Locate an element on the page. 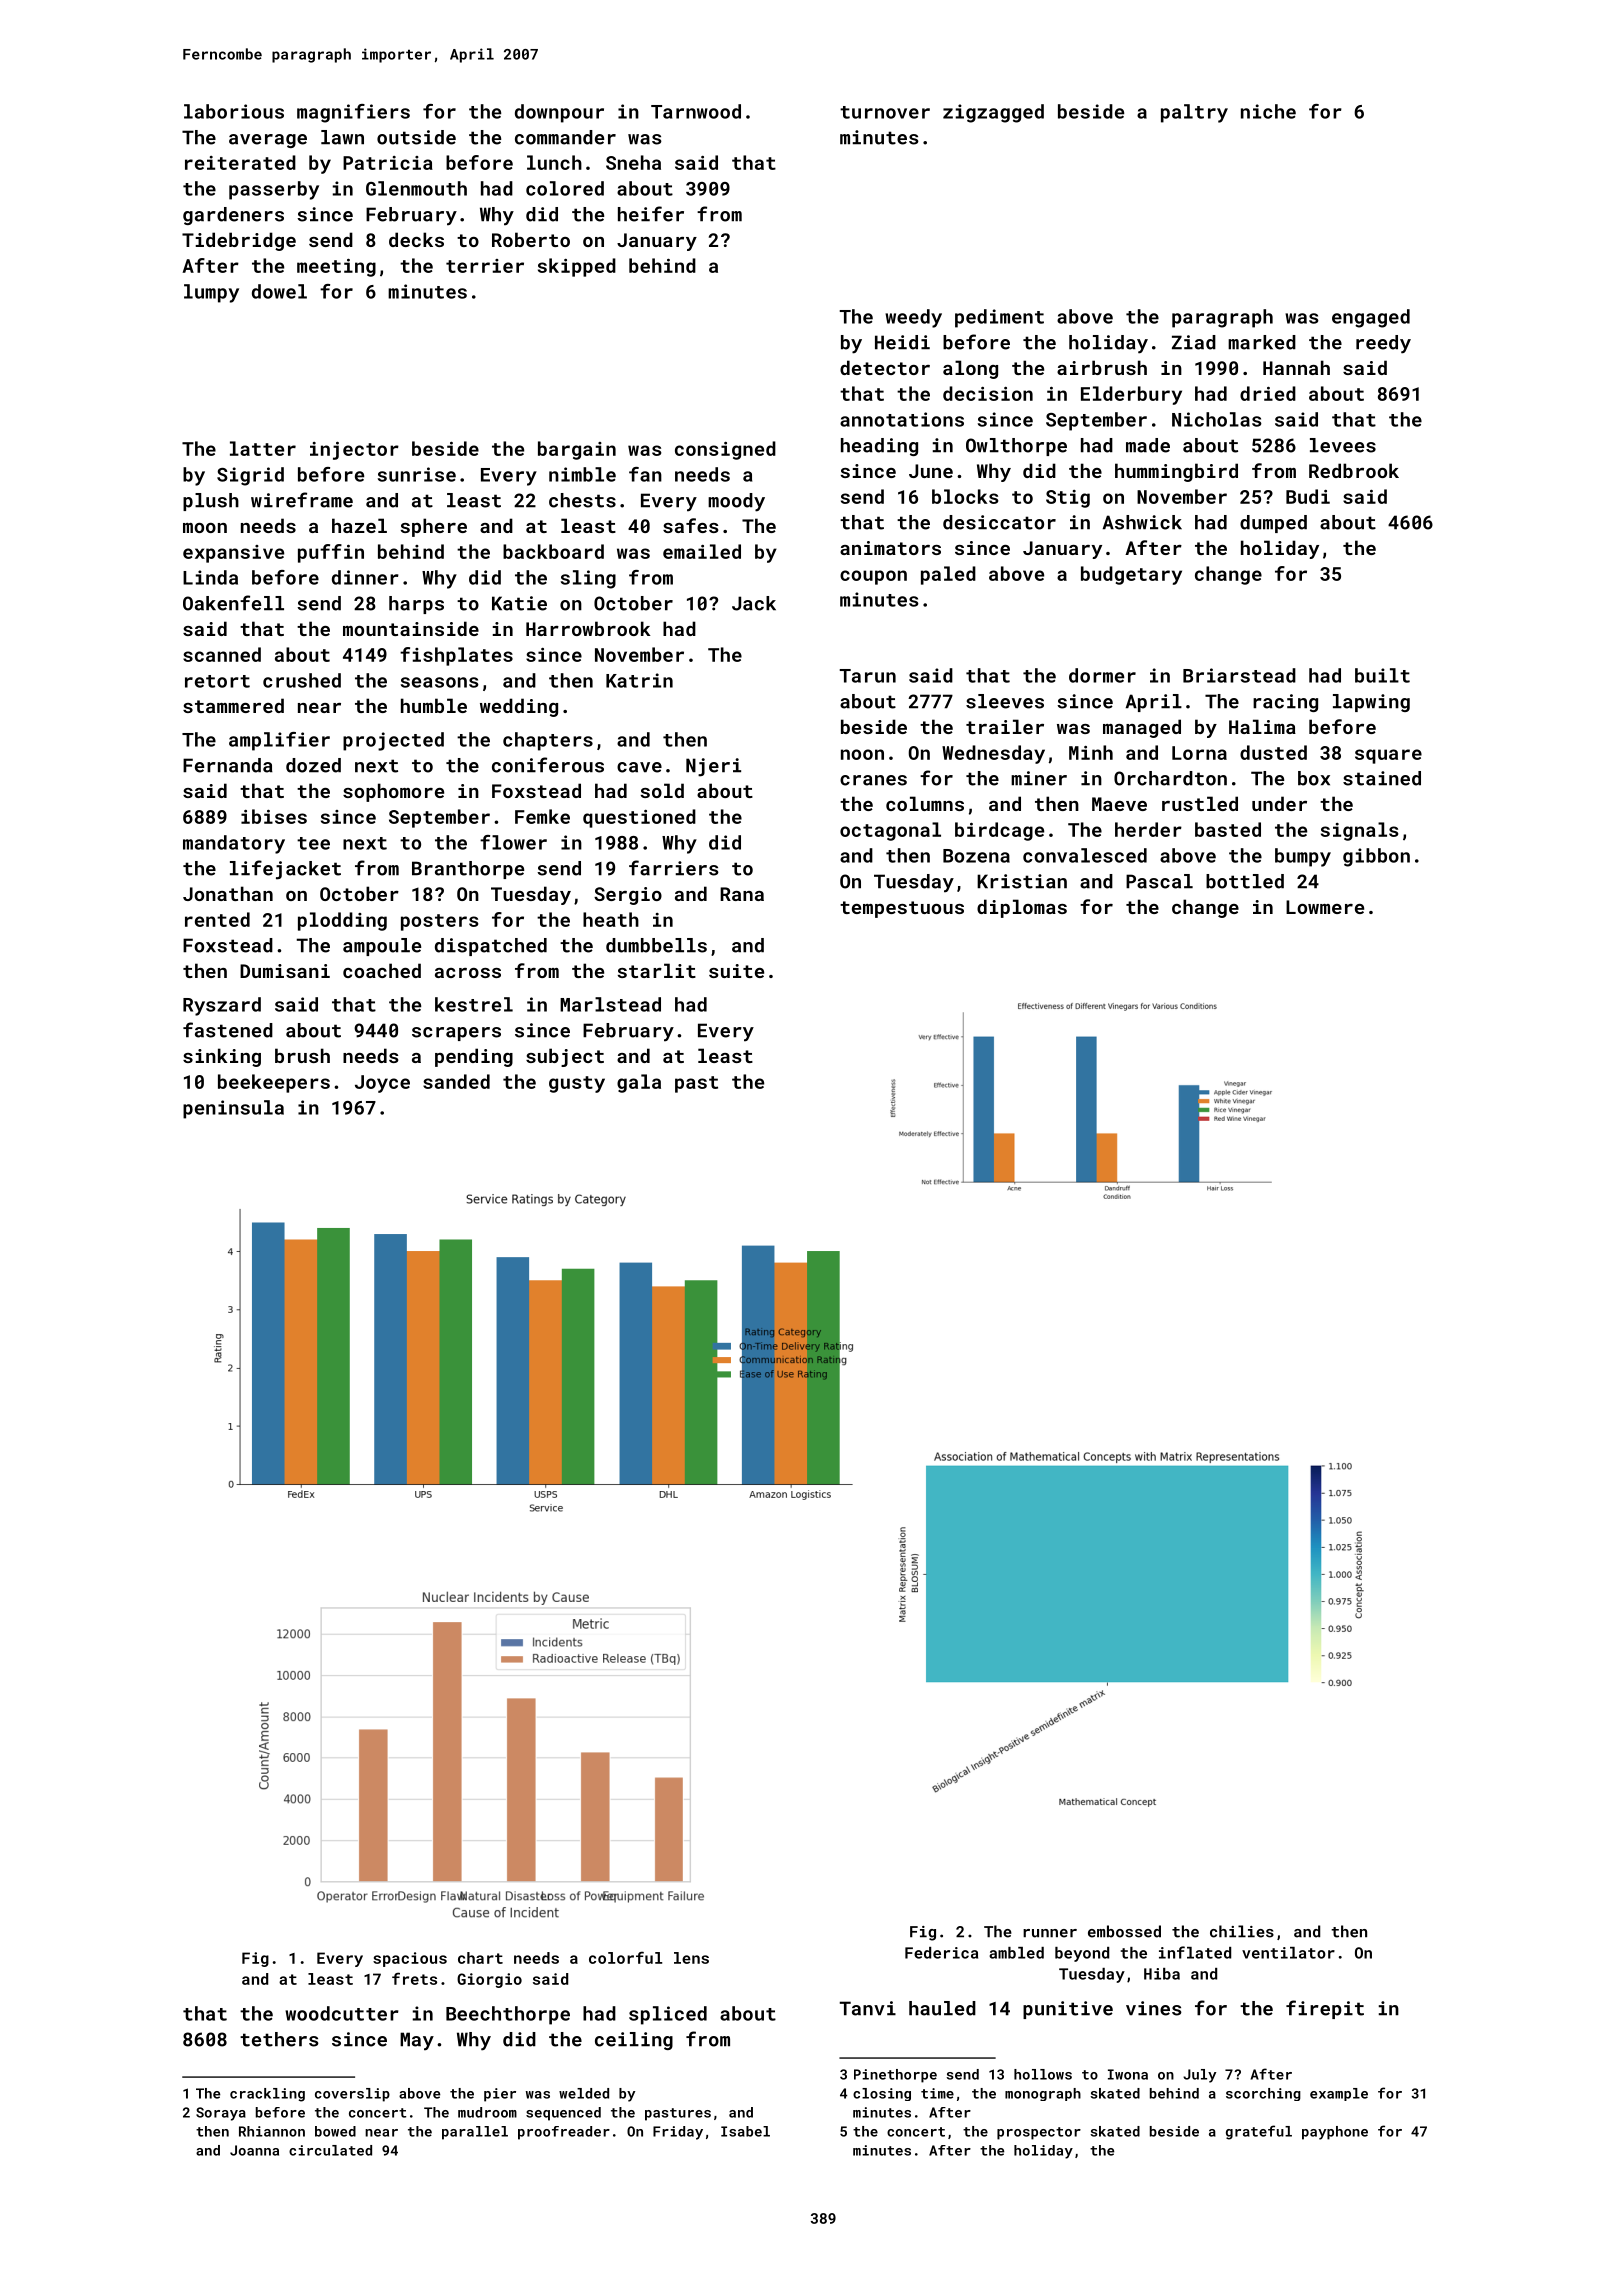  convalesced is located at coordinates (1085, 855).
